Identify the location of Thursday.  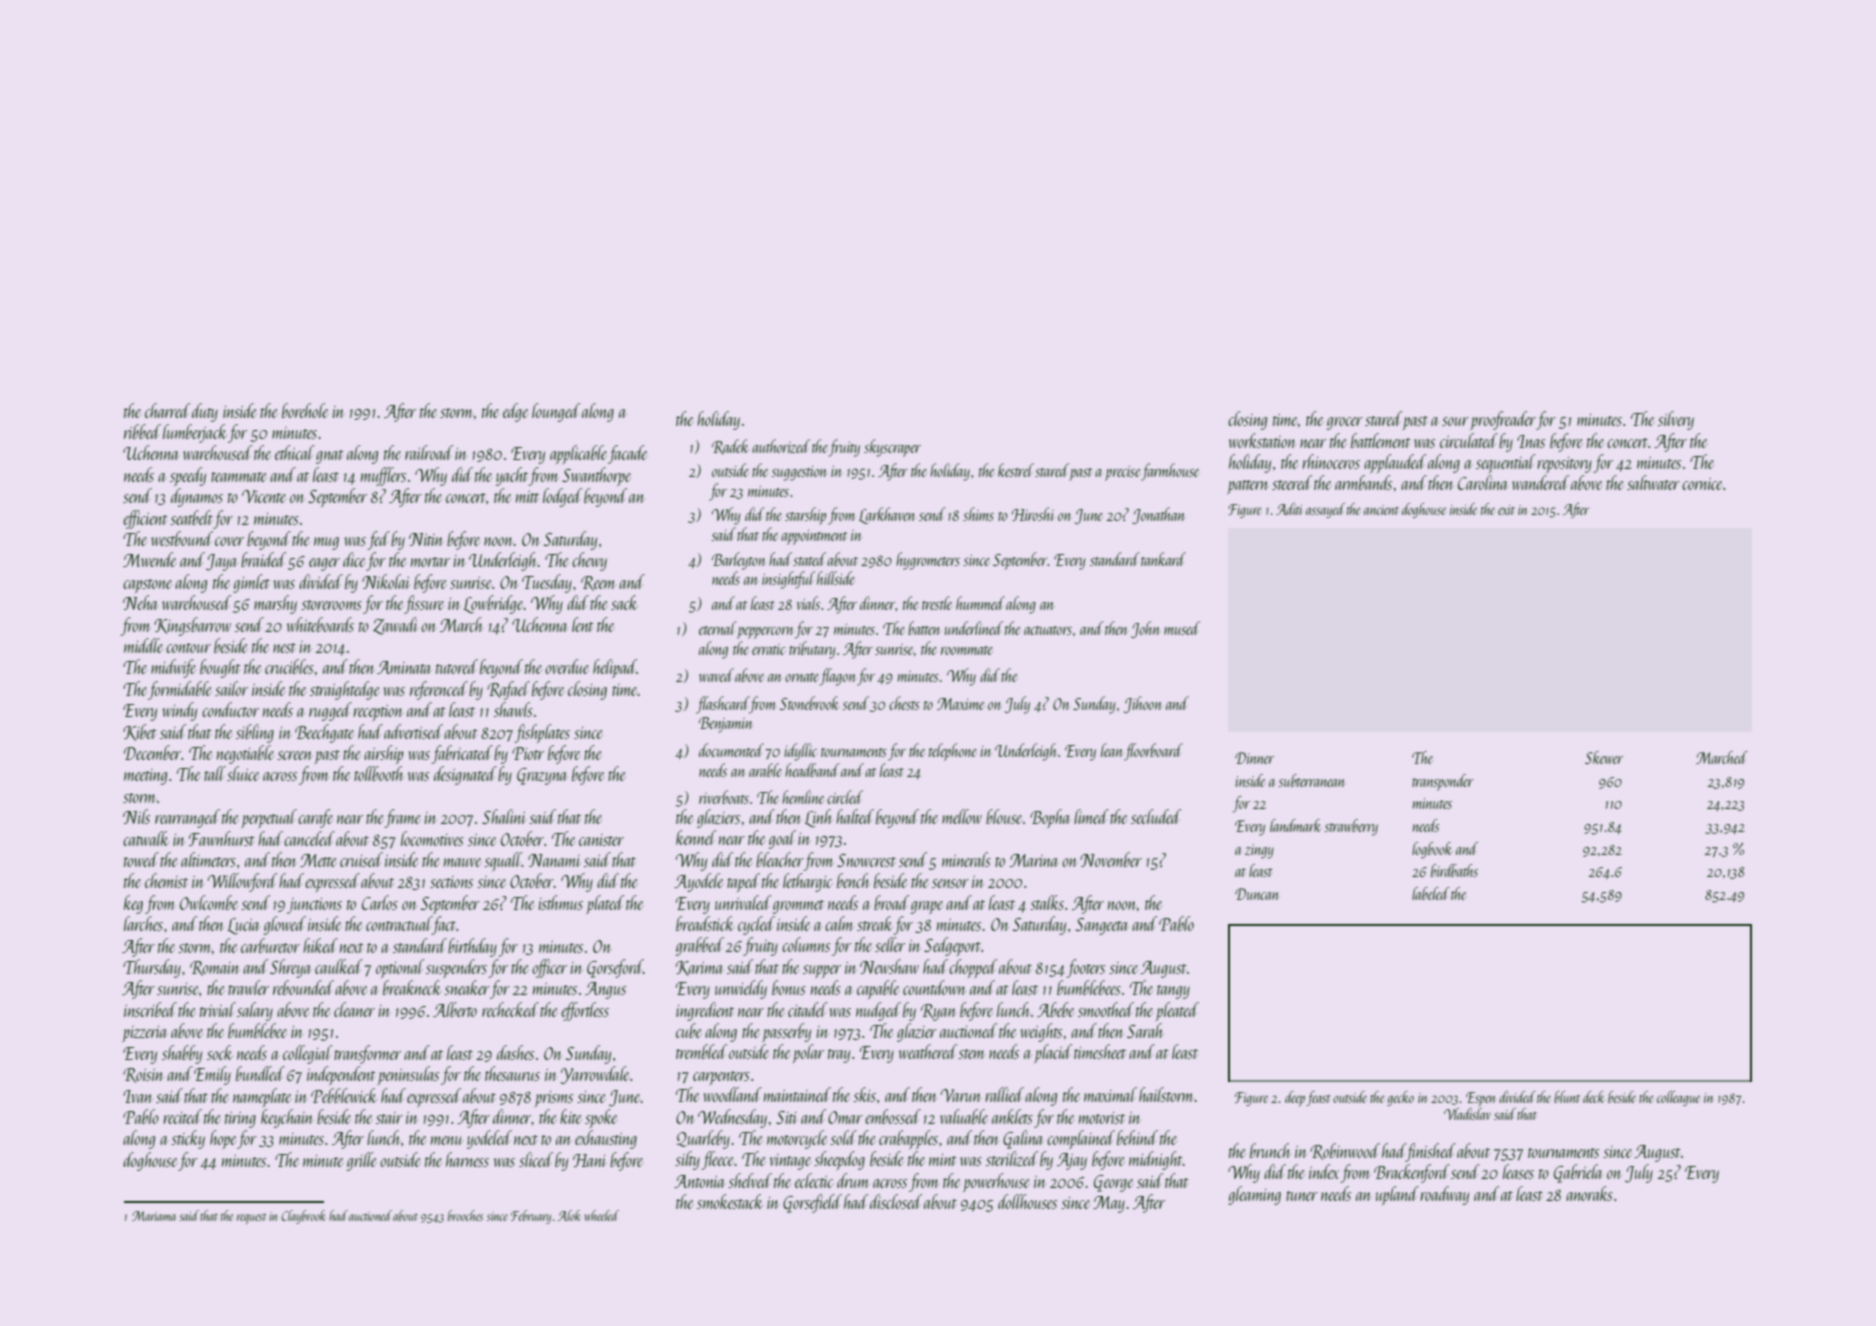
(152, 968).
